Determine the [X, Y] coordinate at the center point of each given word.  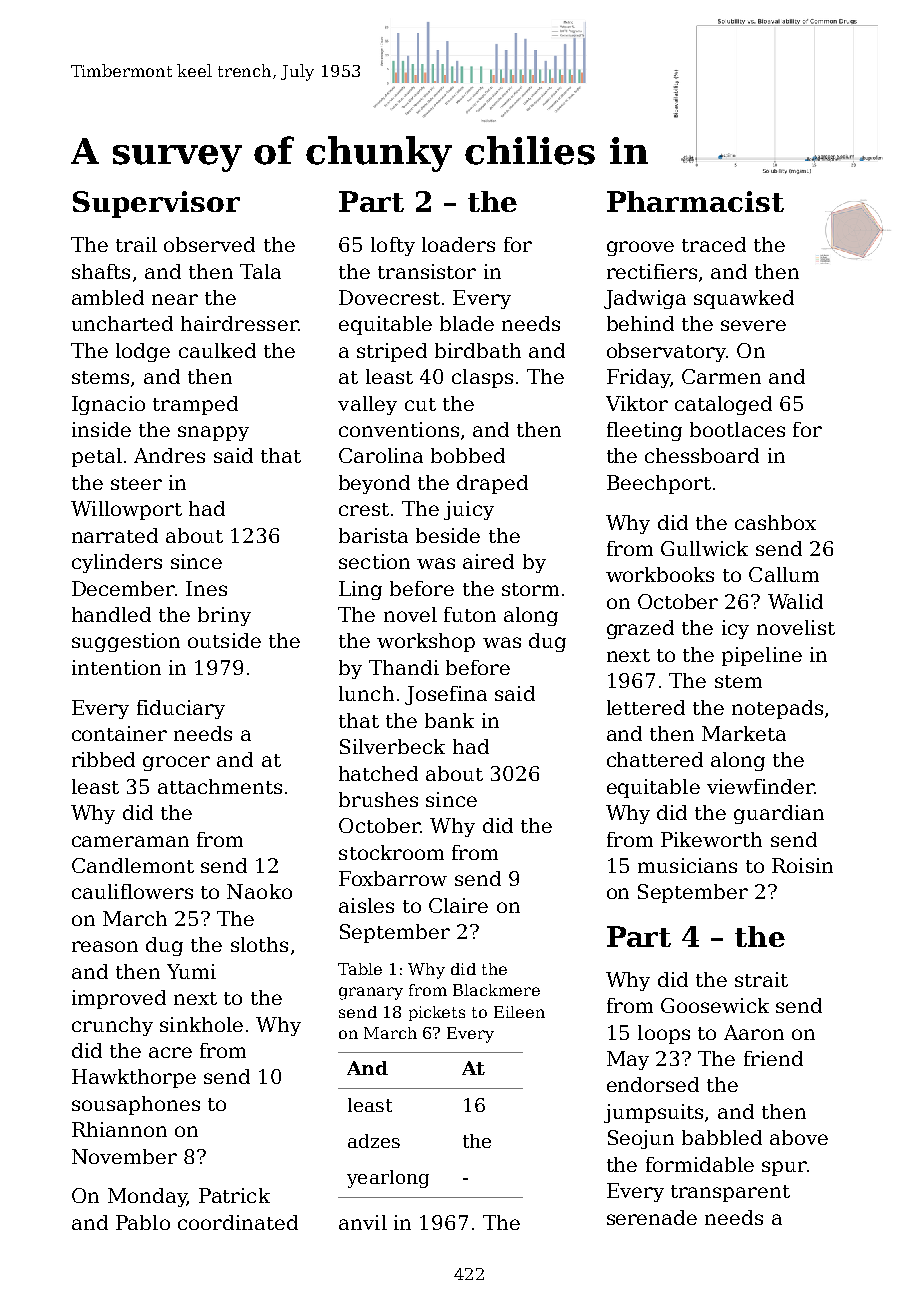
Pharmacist [695, 201]
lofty [393, 246]
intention [116, 667]
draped [492, 484]
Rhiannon [119, 1129]
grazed [640, 629]
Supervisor [156, 204]
